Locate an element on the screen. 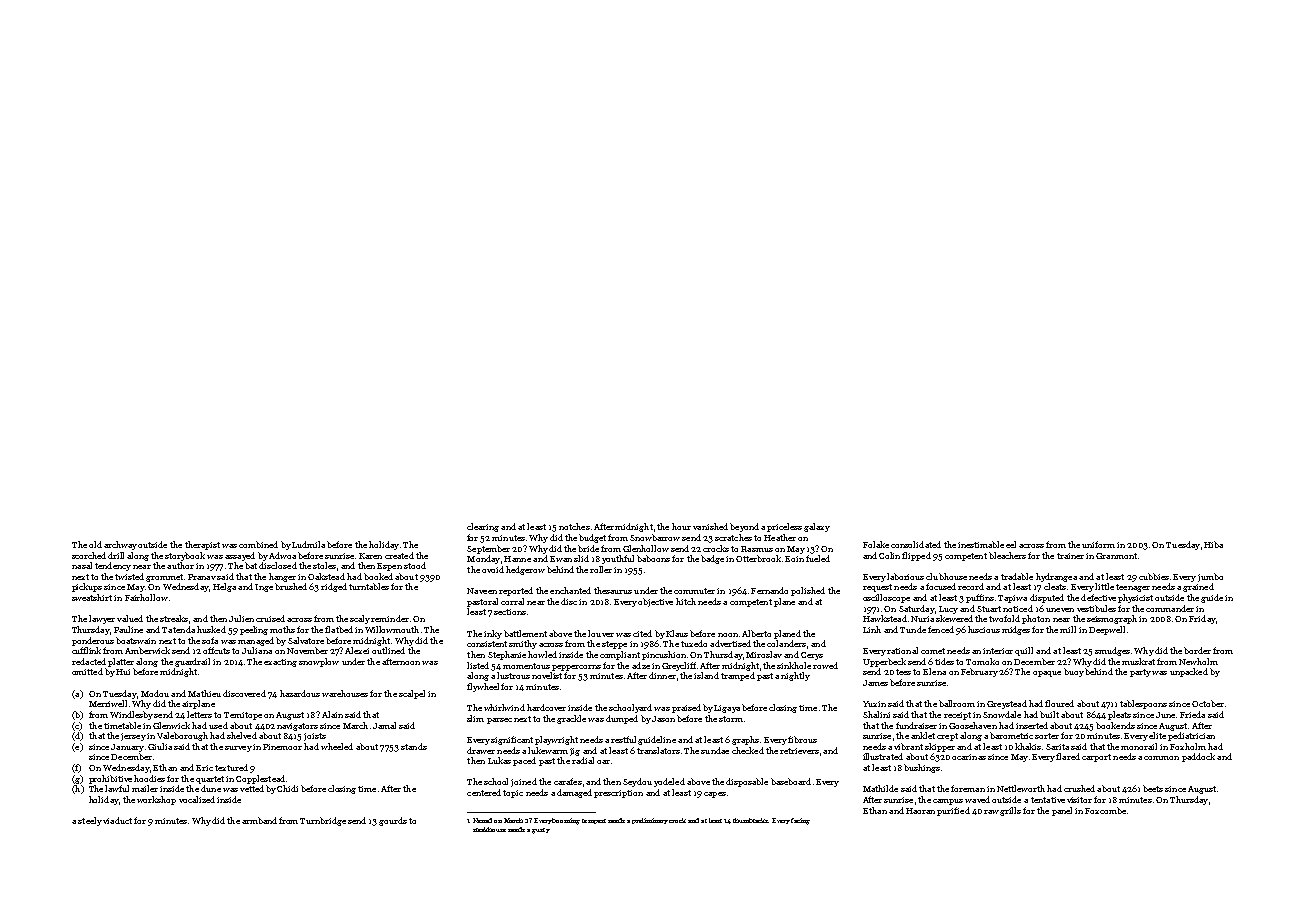  Merriwell is located at coordinates (108, 703).
